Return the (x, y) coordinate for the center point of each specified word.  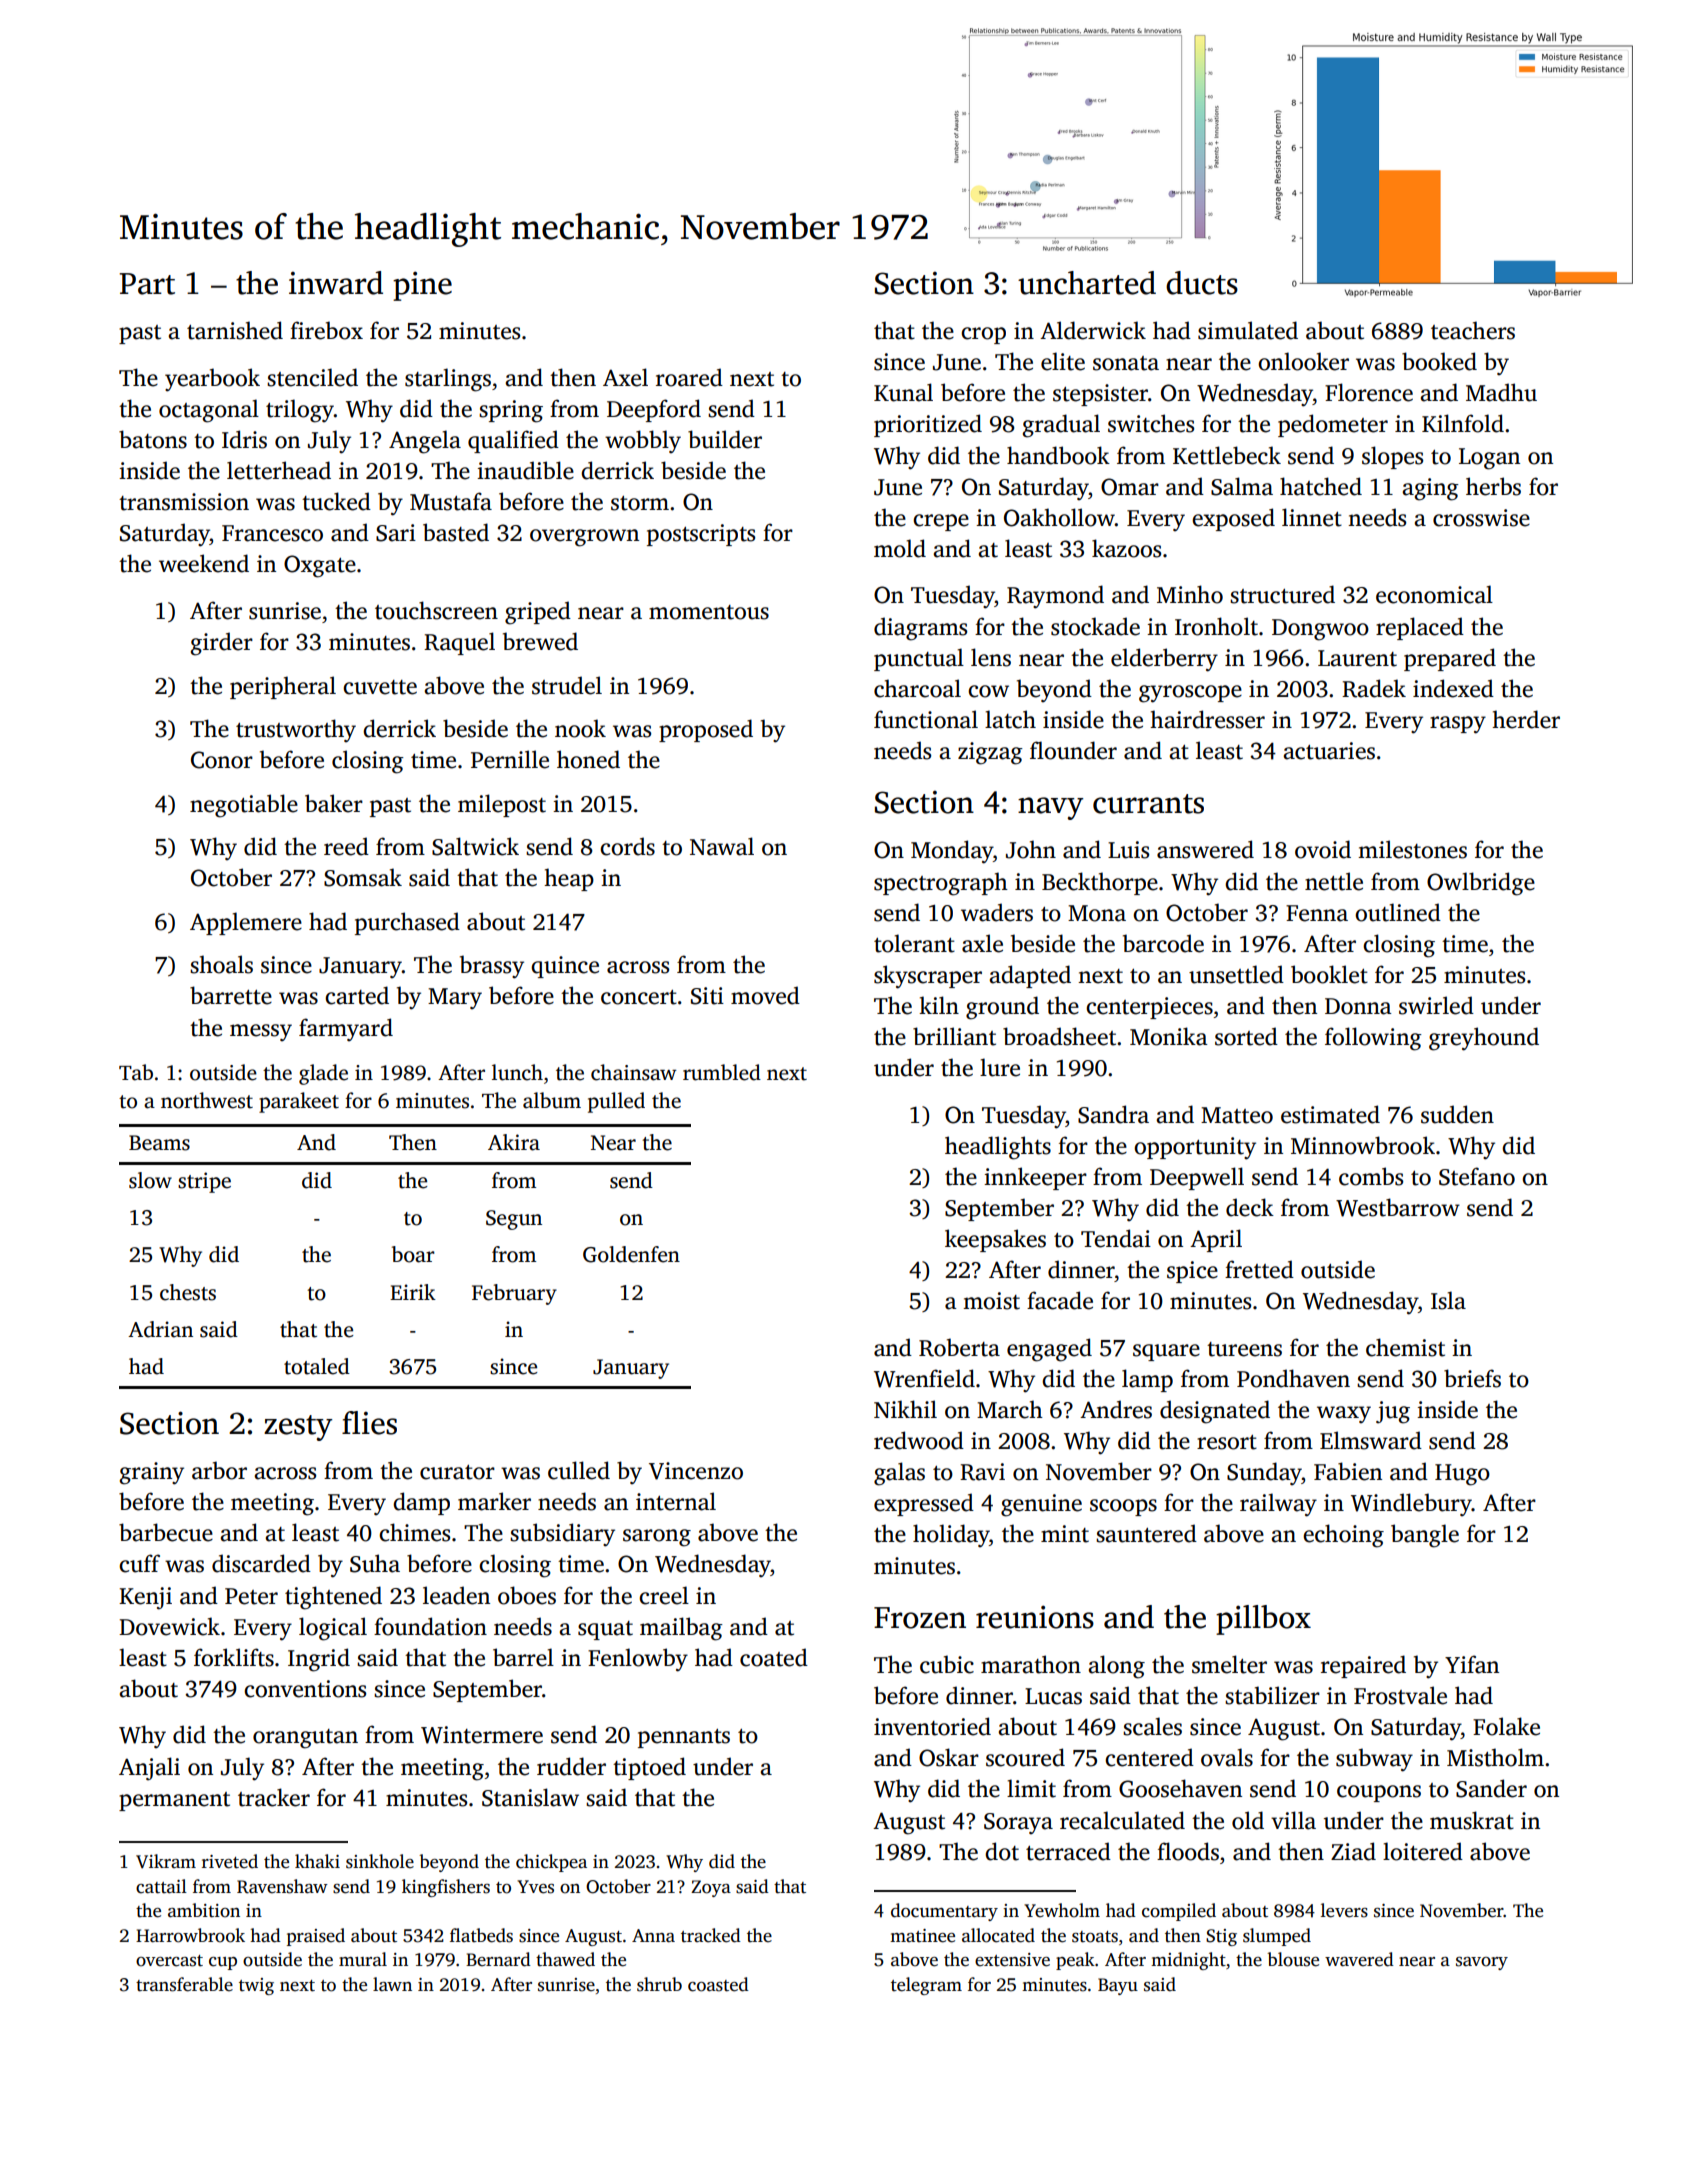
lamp (1147, 1380)
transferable (184, 1984)
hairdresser (1207, 719)
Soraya (1018, 1823)
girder (222, 644)
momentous (709, 612)
